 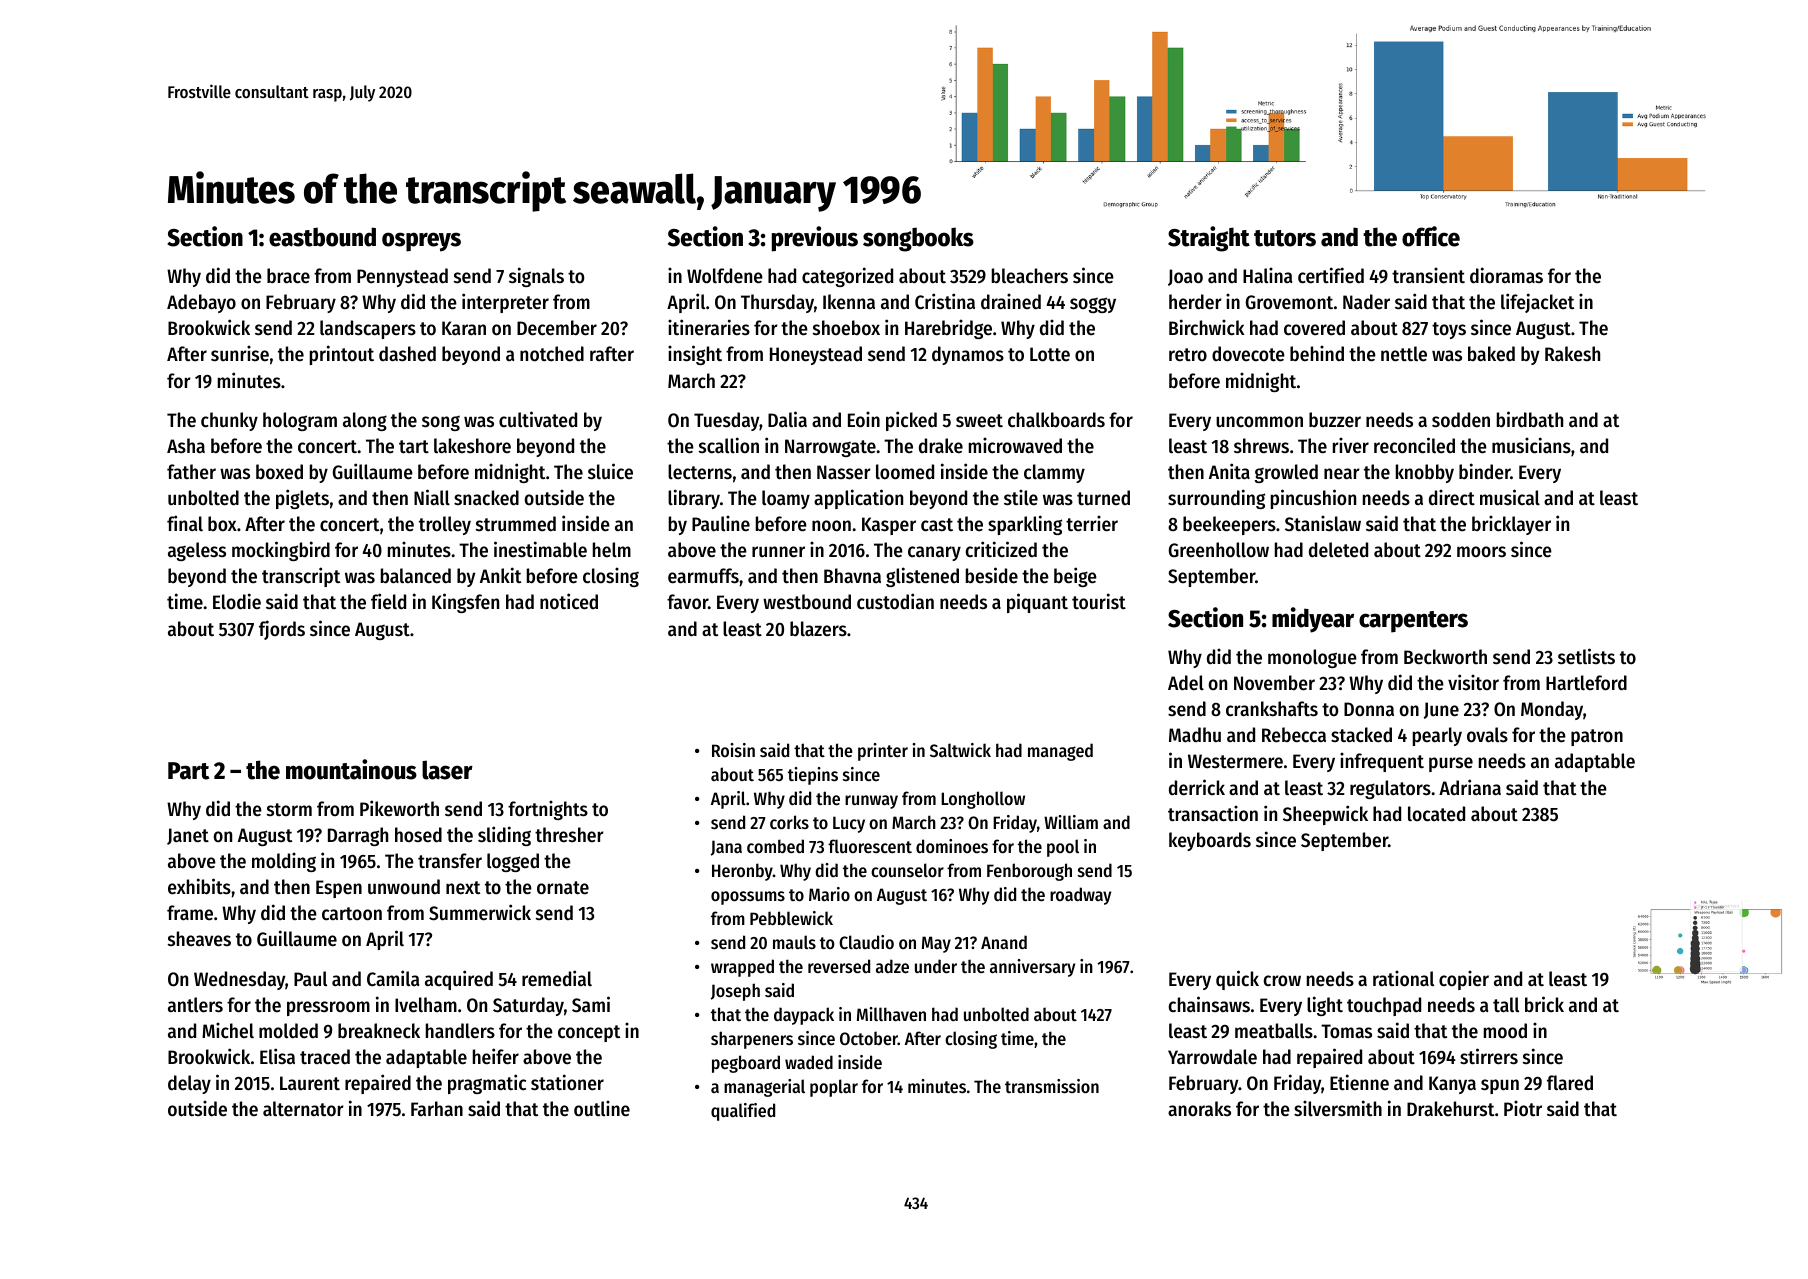 I want to click on delay, so click(x=189, y=1084).
